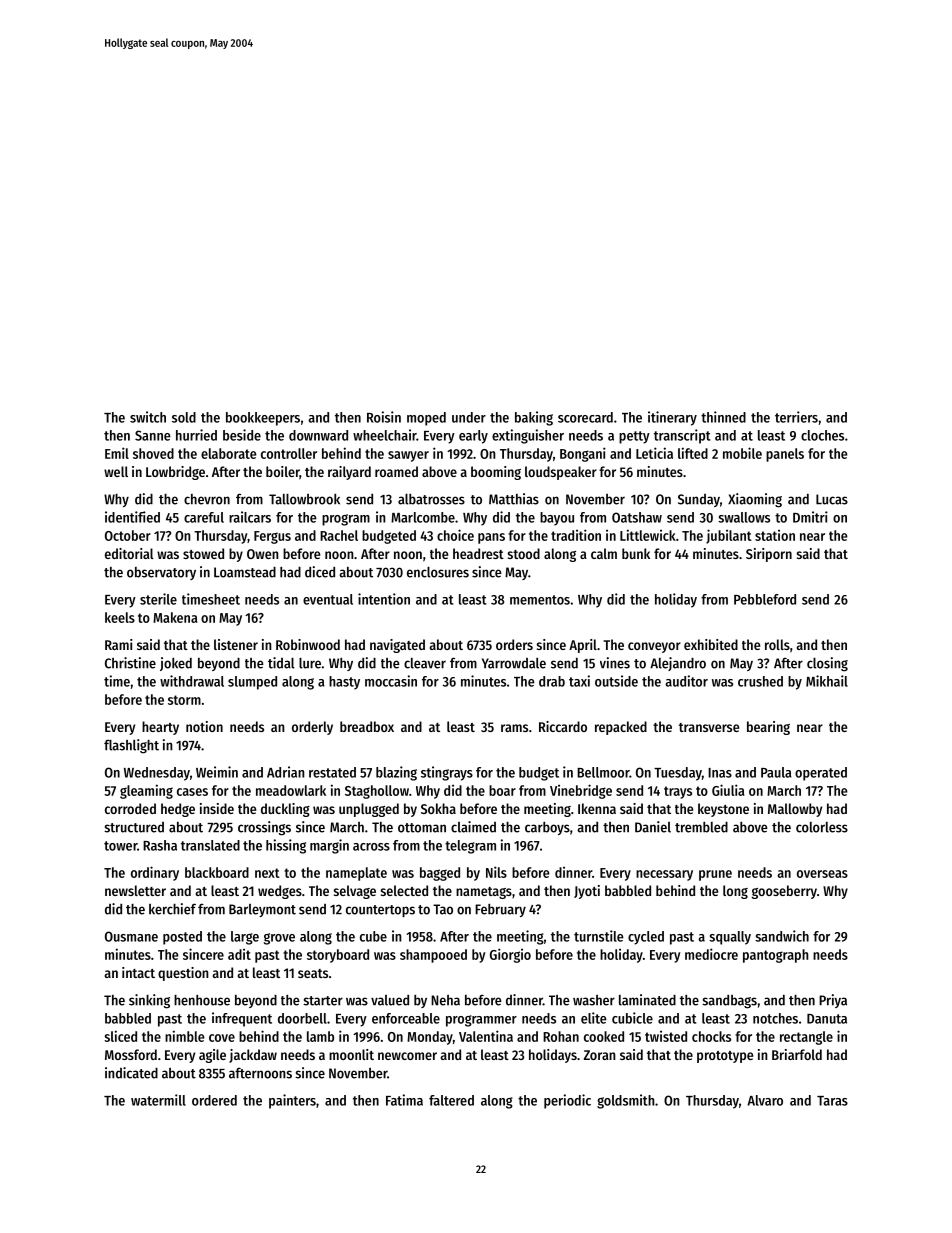  Describe the element at coordinates (760, 681) in the screenshot. I see `crushed` at that location.
